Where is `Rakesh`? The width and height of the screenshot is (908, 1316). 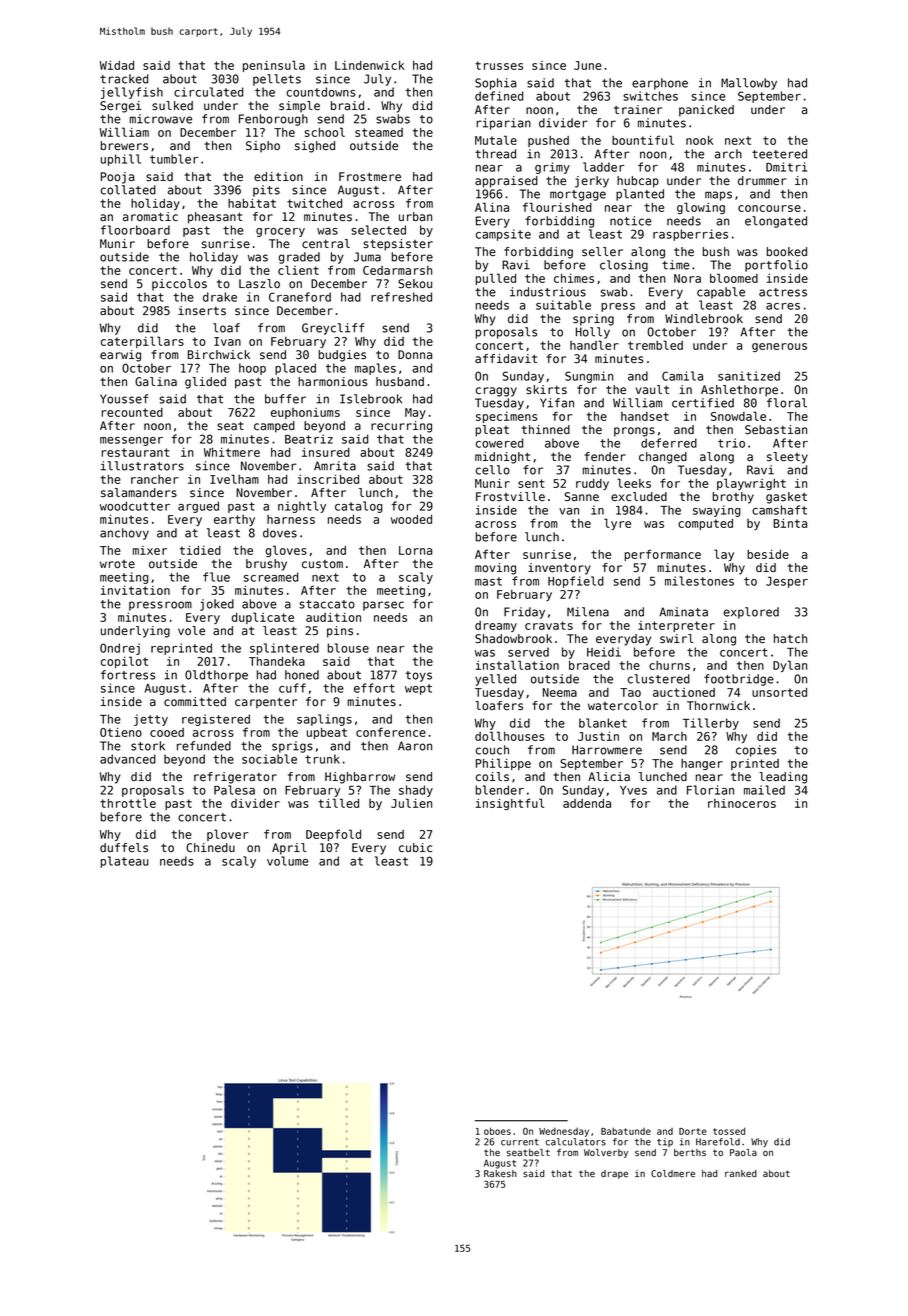
Rakesh is located at coordinates (500, 1173).
